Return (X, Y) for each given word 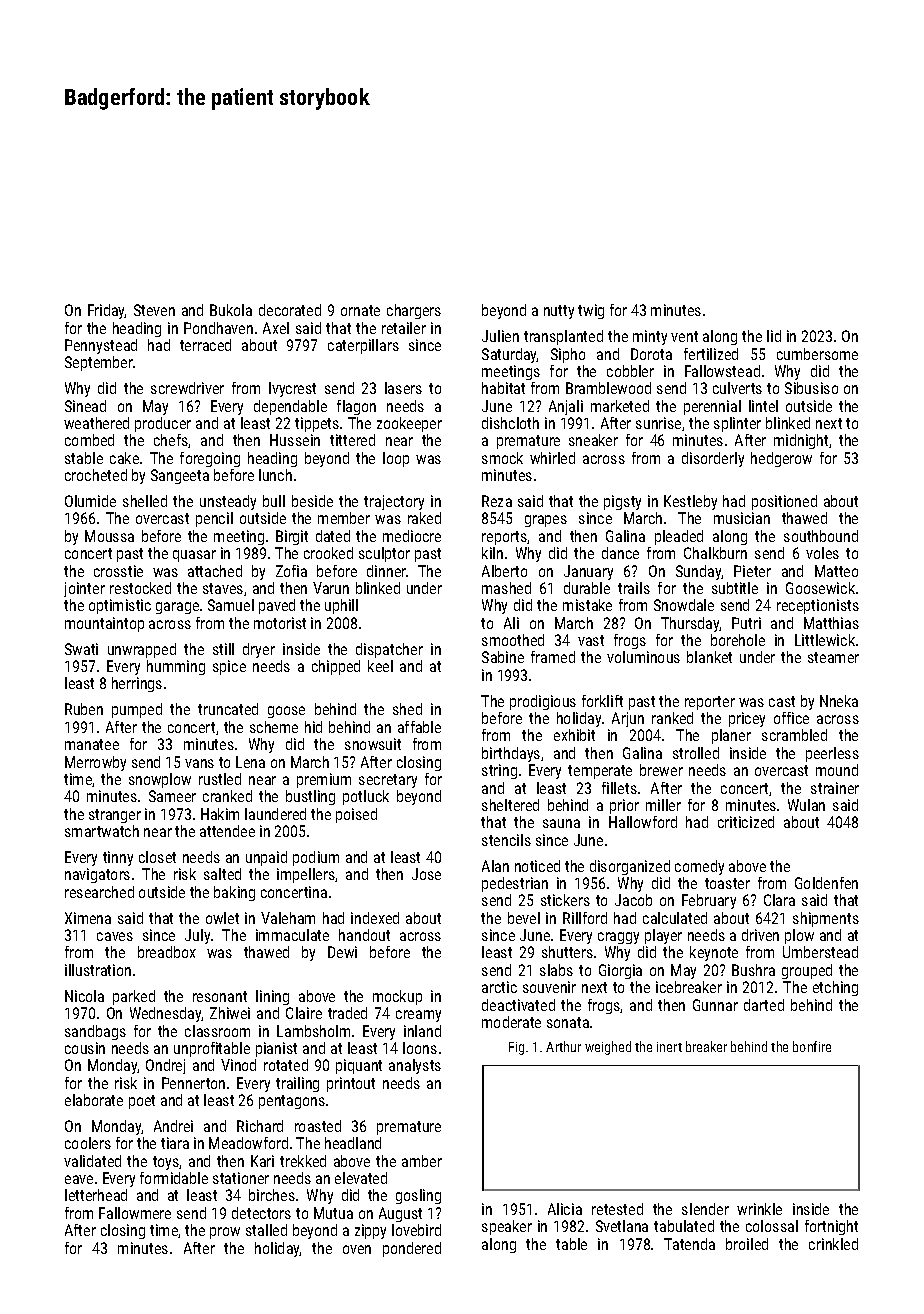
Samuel (231, 605)
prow (225, 1233)
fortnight (831, 1227)
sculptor (384, 554)
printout (351, 1084)
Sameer (172, 796)
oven (357, 1249)
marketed (620, 406)
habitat (503, 388)
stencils (506, 840)
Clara (779, 900)
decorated (290, 310)
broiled (747, 1244)
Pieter (752, 571)
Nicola (84, 996)
